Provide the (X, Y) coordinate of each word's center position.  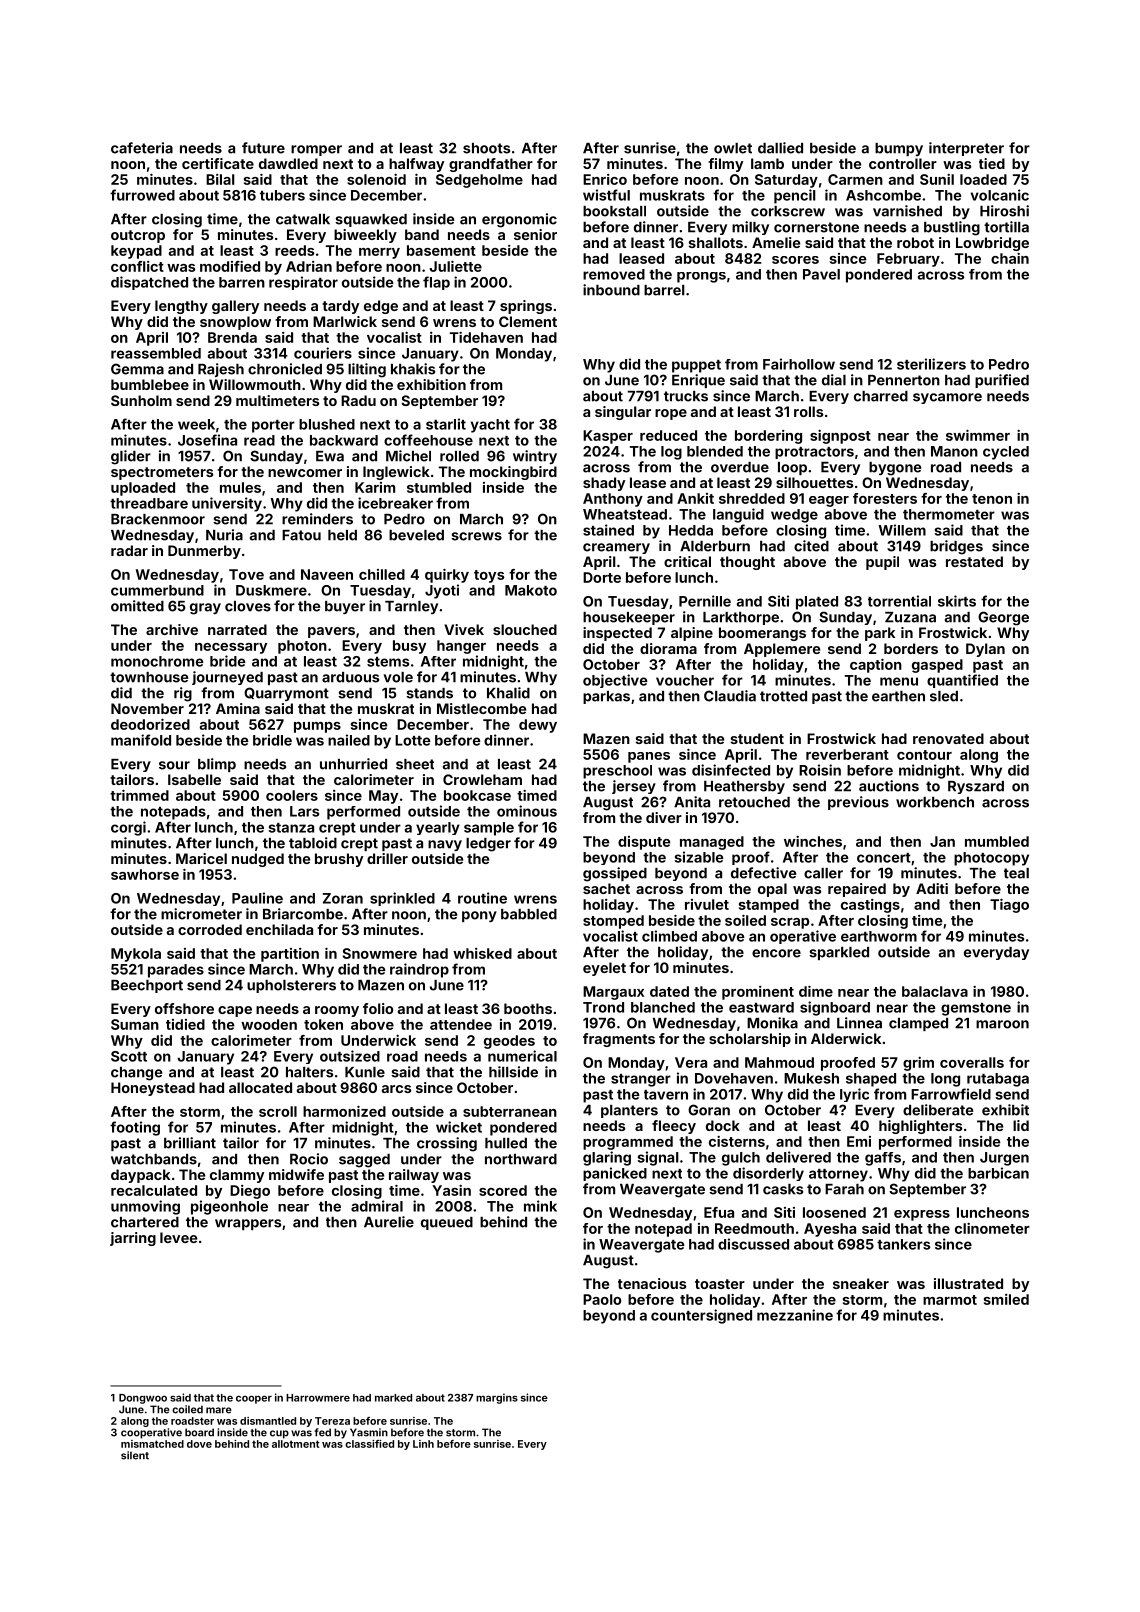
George (1003, 618)
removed (614, 274)
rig (183, 694)
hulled (506, 1143)
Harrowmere (318, 1398)
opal (772, 890)
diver (664, 817)
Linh (423, 1444)
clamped (918, 1024)
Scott (129, 1056)
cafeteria (142, 148)
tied (992, 163)
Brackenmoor (158, 519)
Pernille (705, 601)
